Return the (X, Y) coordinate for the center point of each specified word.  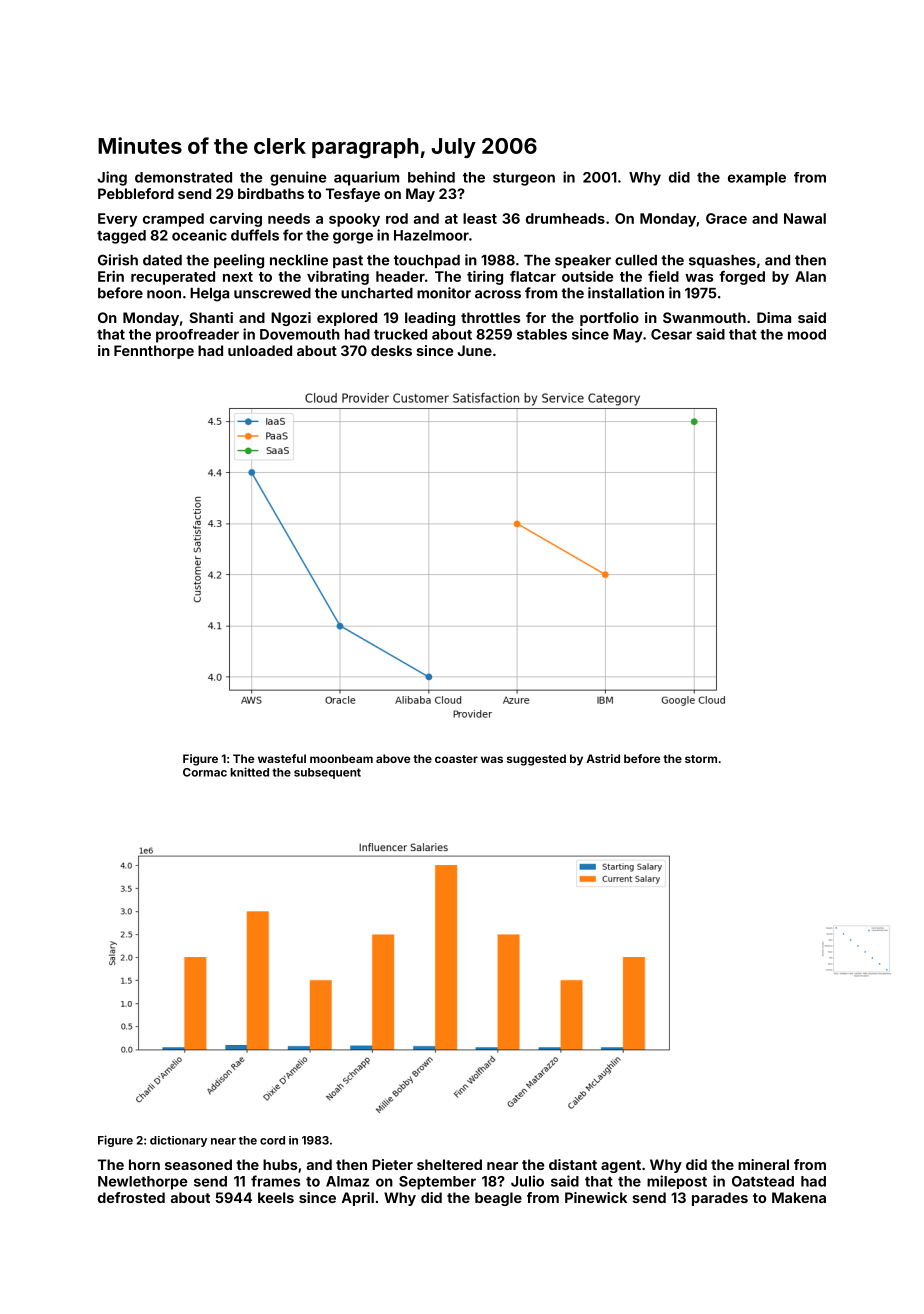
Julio (527, 1181)
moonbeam (341, 758)
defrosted (131, 1197)
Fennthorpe (154, 352)
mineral (763, 1164)
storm (701, 759)
